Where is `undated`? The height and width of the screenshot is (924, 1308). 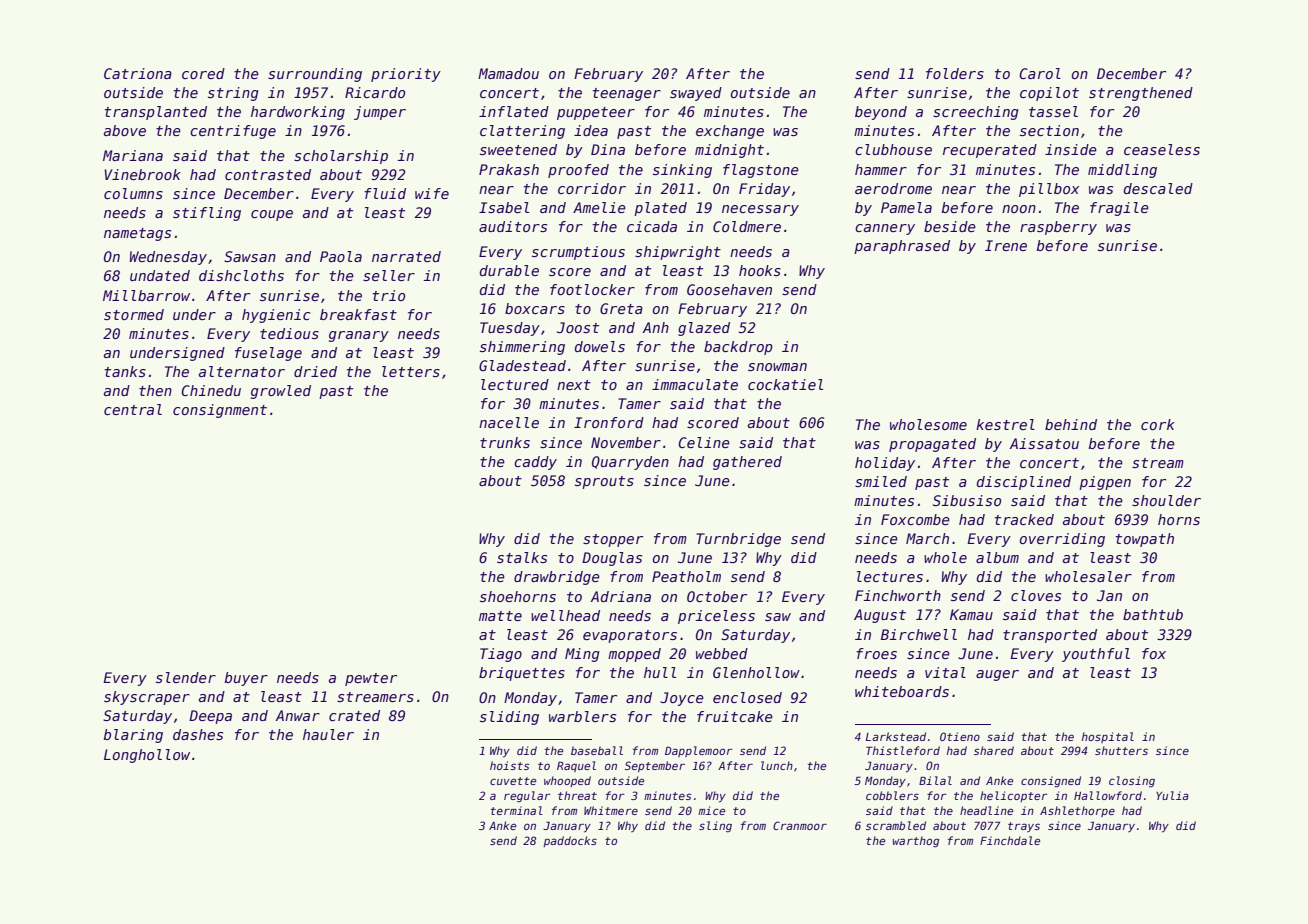
undated is located at coordinates (160, 275).
